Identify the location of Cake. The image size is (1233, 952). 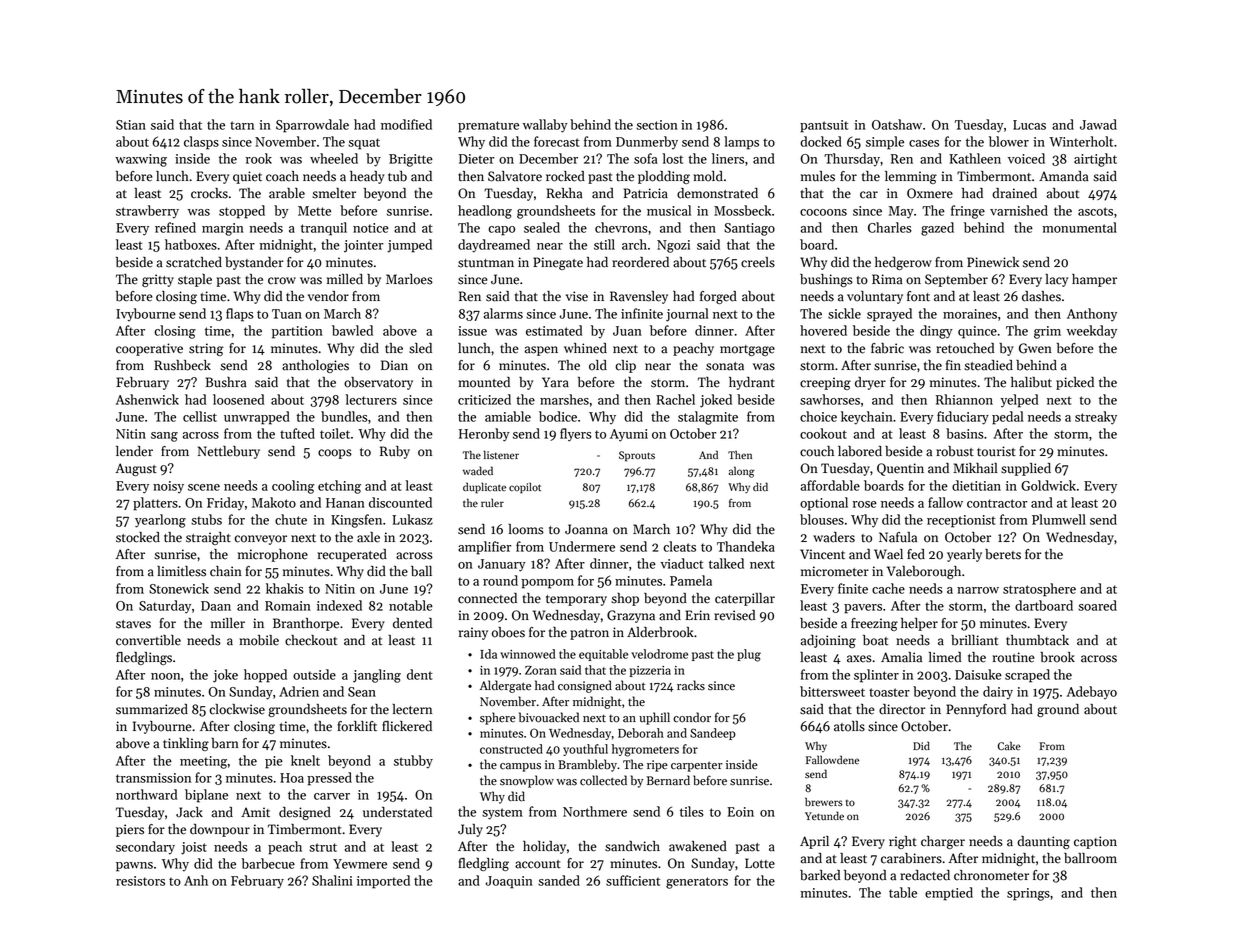
(1009, 746).
